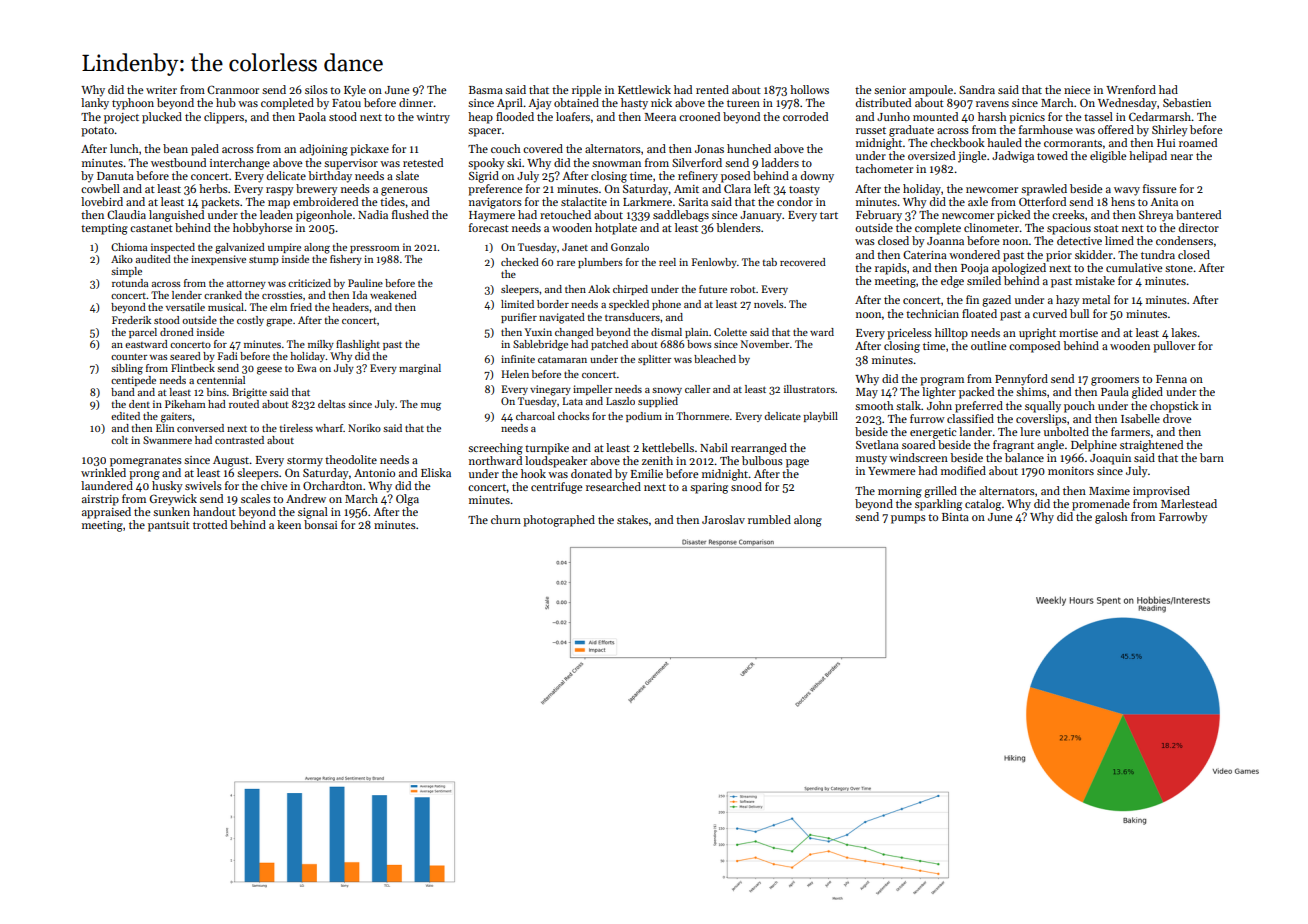 The height and width of the image is (924, 1308). Describe the element at coordinates (332, 404) in the image. I see `deltas` at that location.
